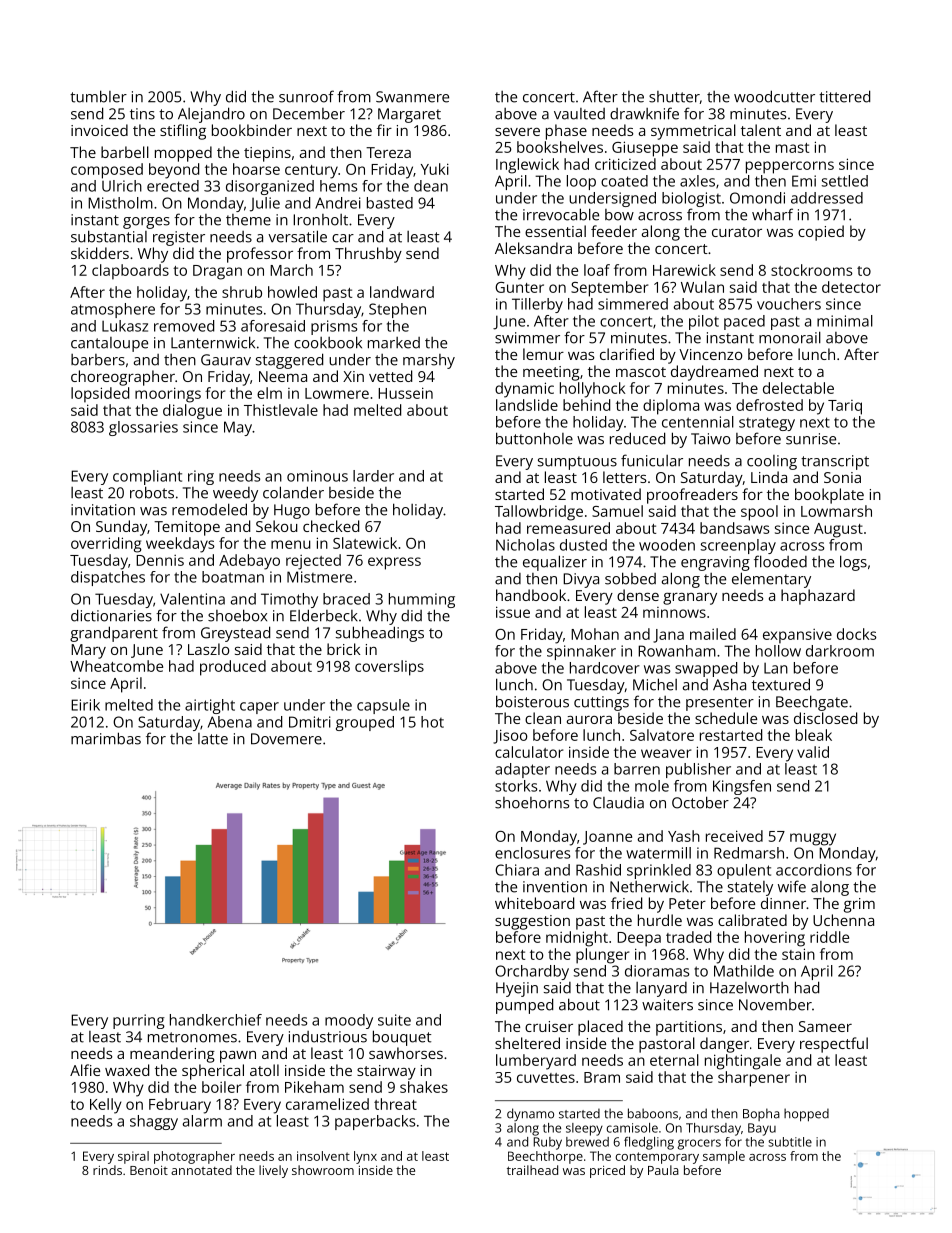  Describe the element at coordinates (149, 1170) in the screenshot. I see `Benoit` at that location.
